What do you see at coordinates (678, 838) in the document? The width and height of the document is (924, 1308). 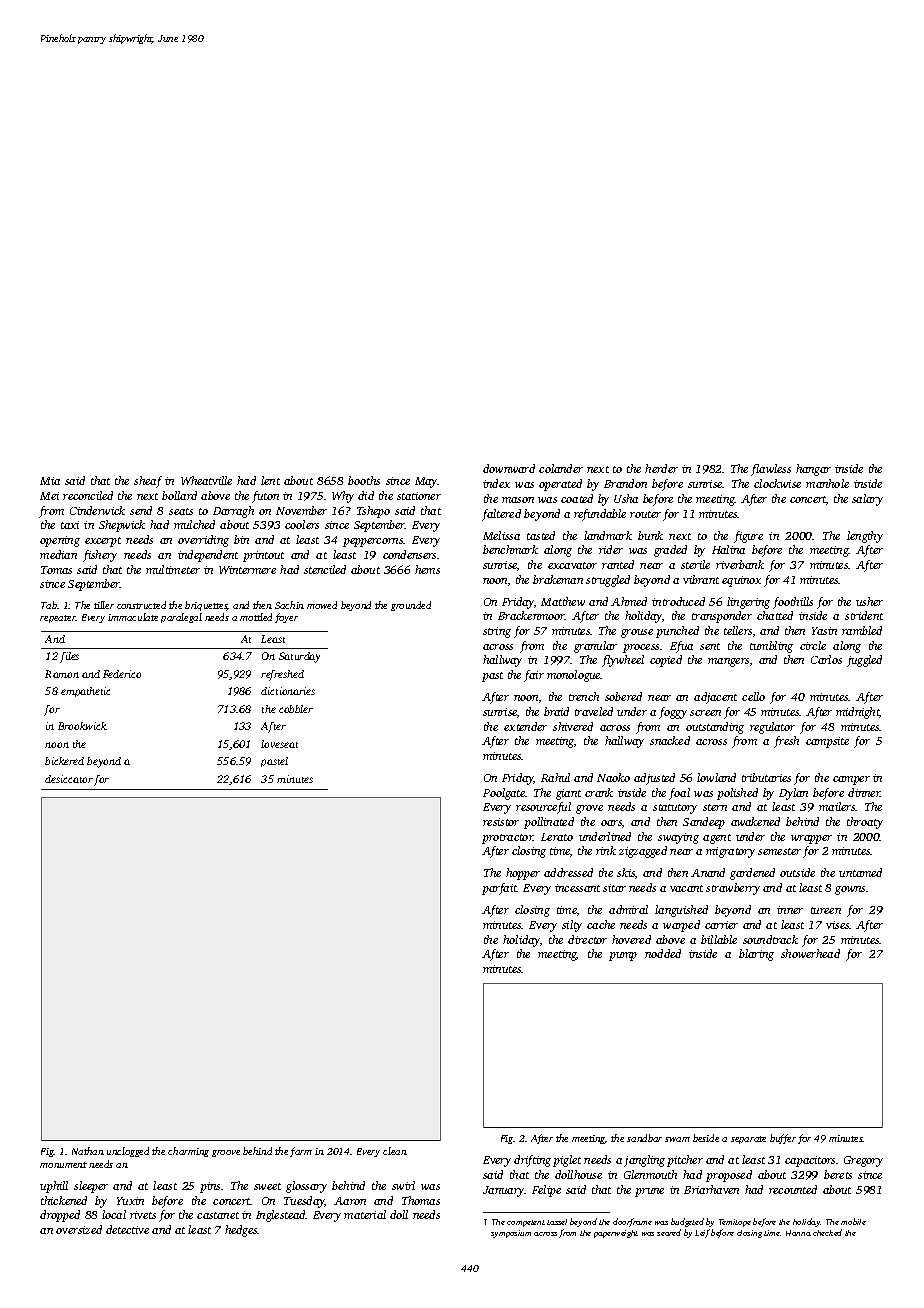 I see `swaying` at bounding box center [678, 838].
